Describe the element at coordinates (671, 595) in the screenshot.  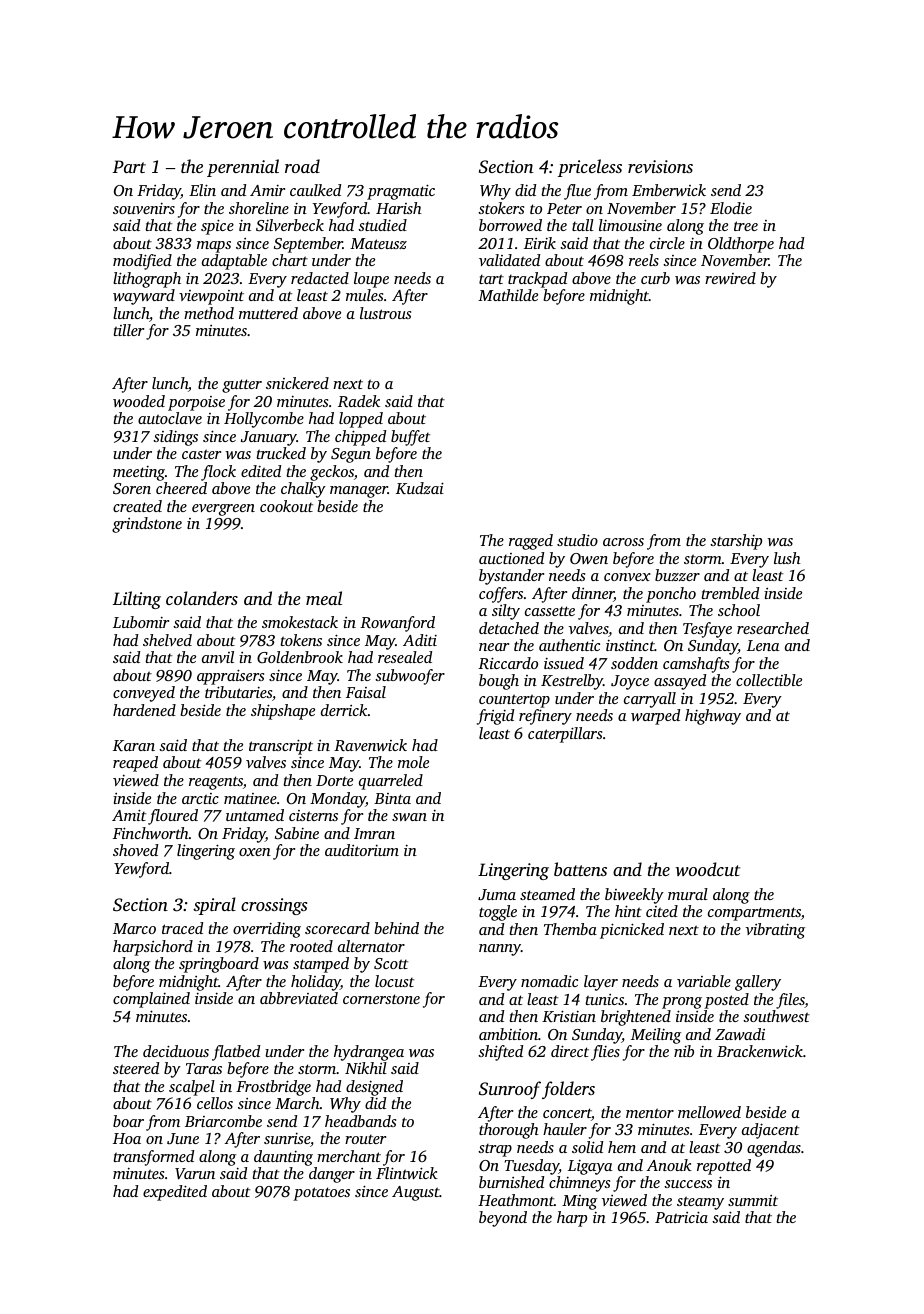
I see `poncho` at that location.
